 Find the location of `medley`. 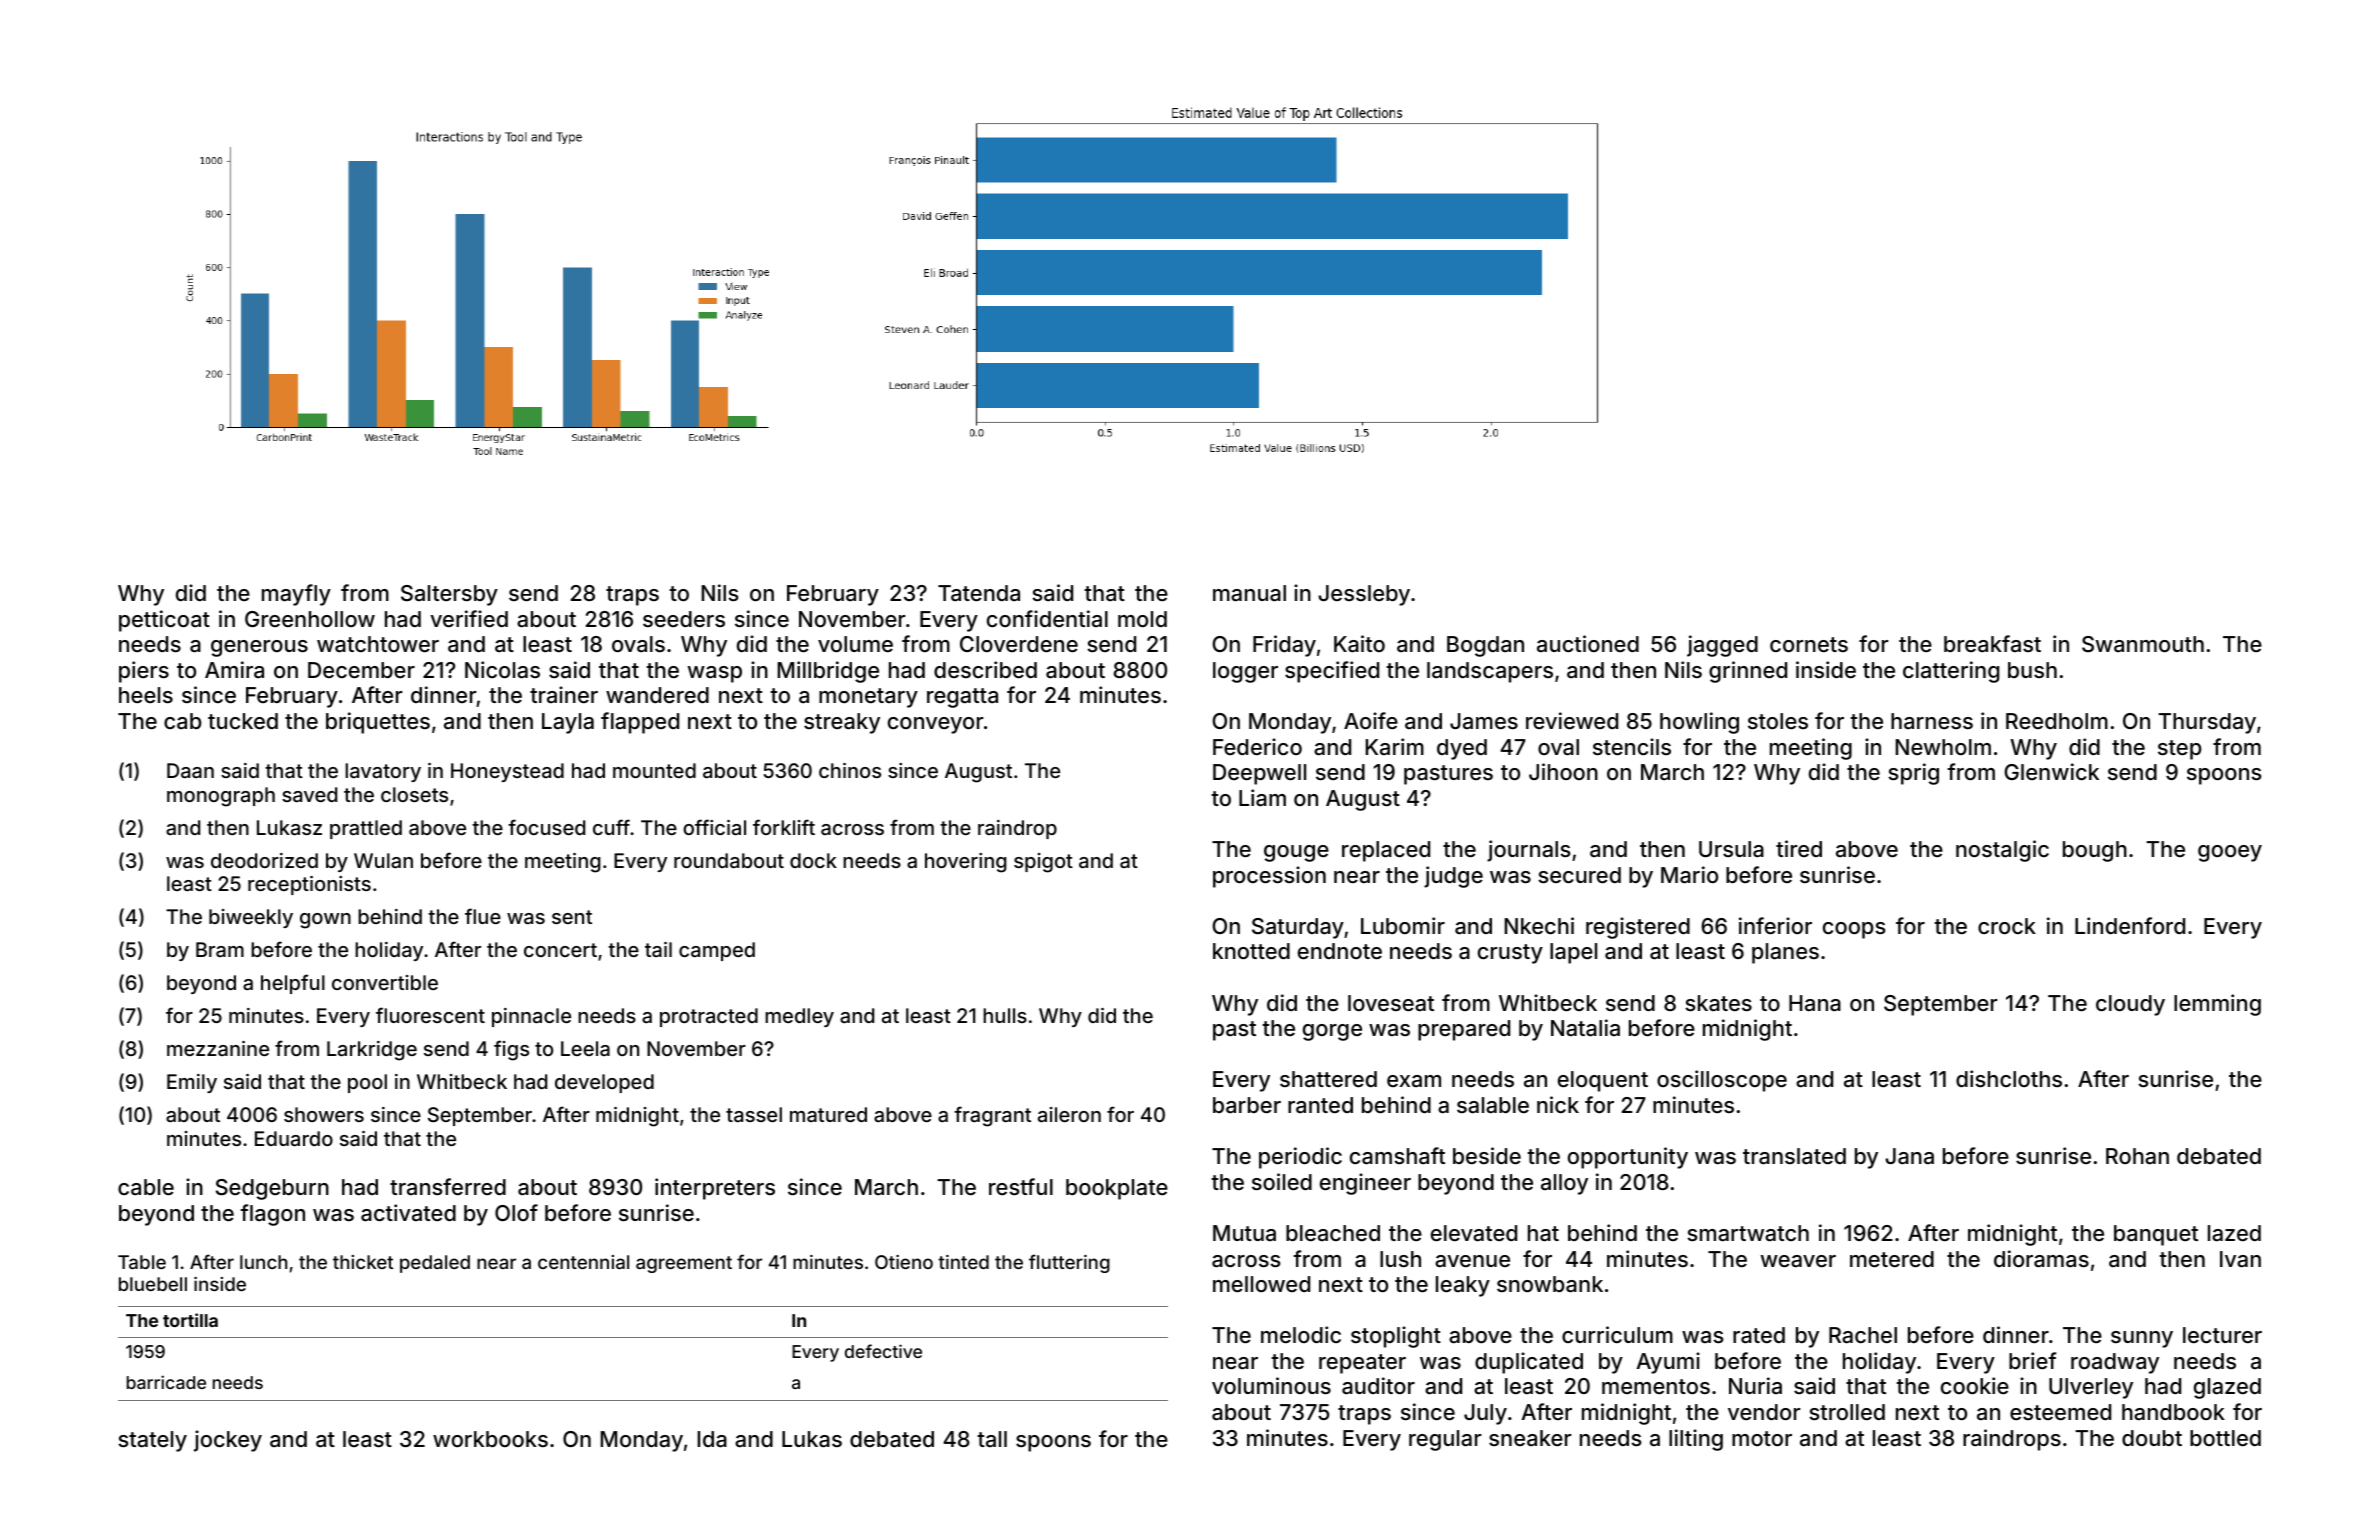

medley is located at coordinates (799, 1017).
